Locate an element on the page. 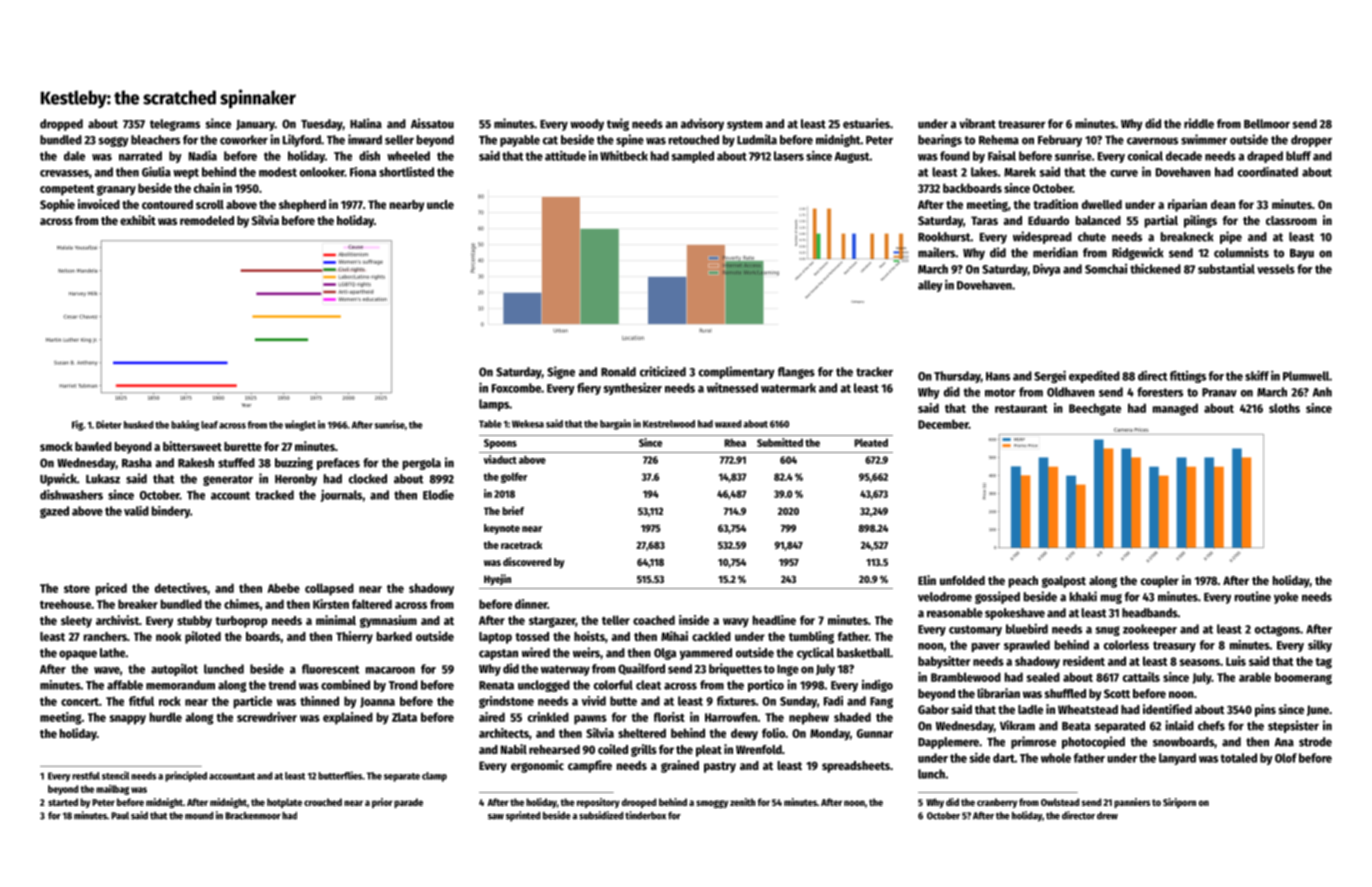 This image has height=887, width=1372. restaurant is located at coordinates (1021, 409).
